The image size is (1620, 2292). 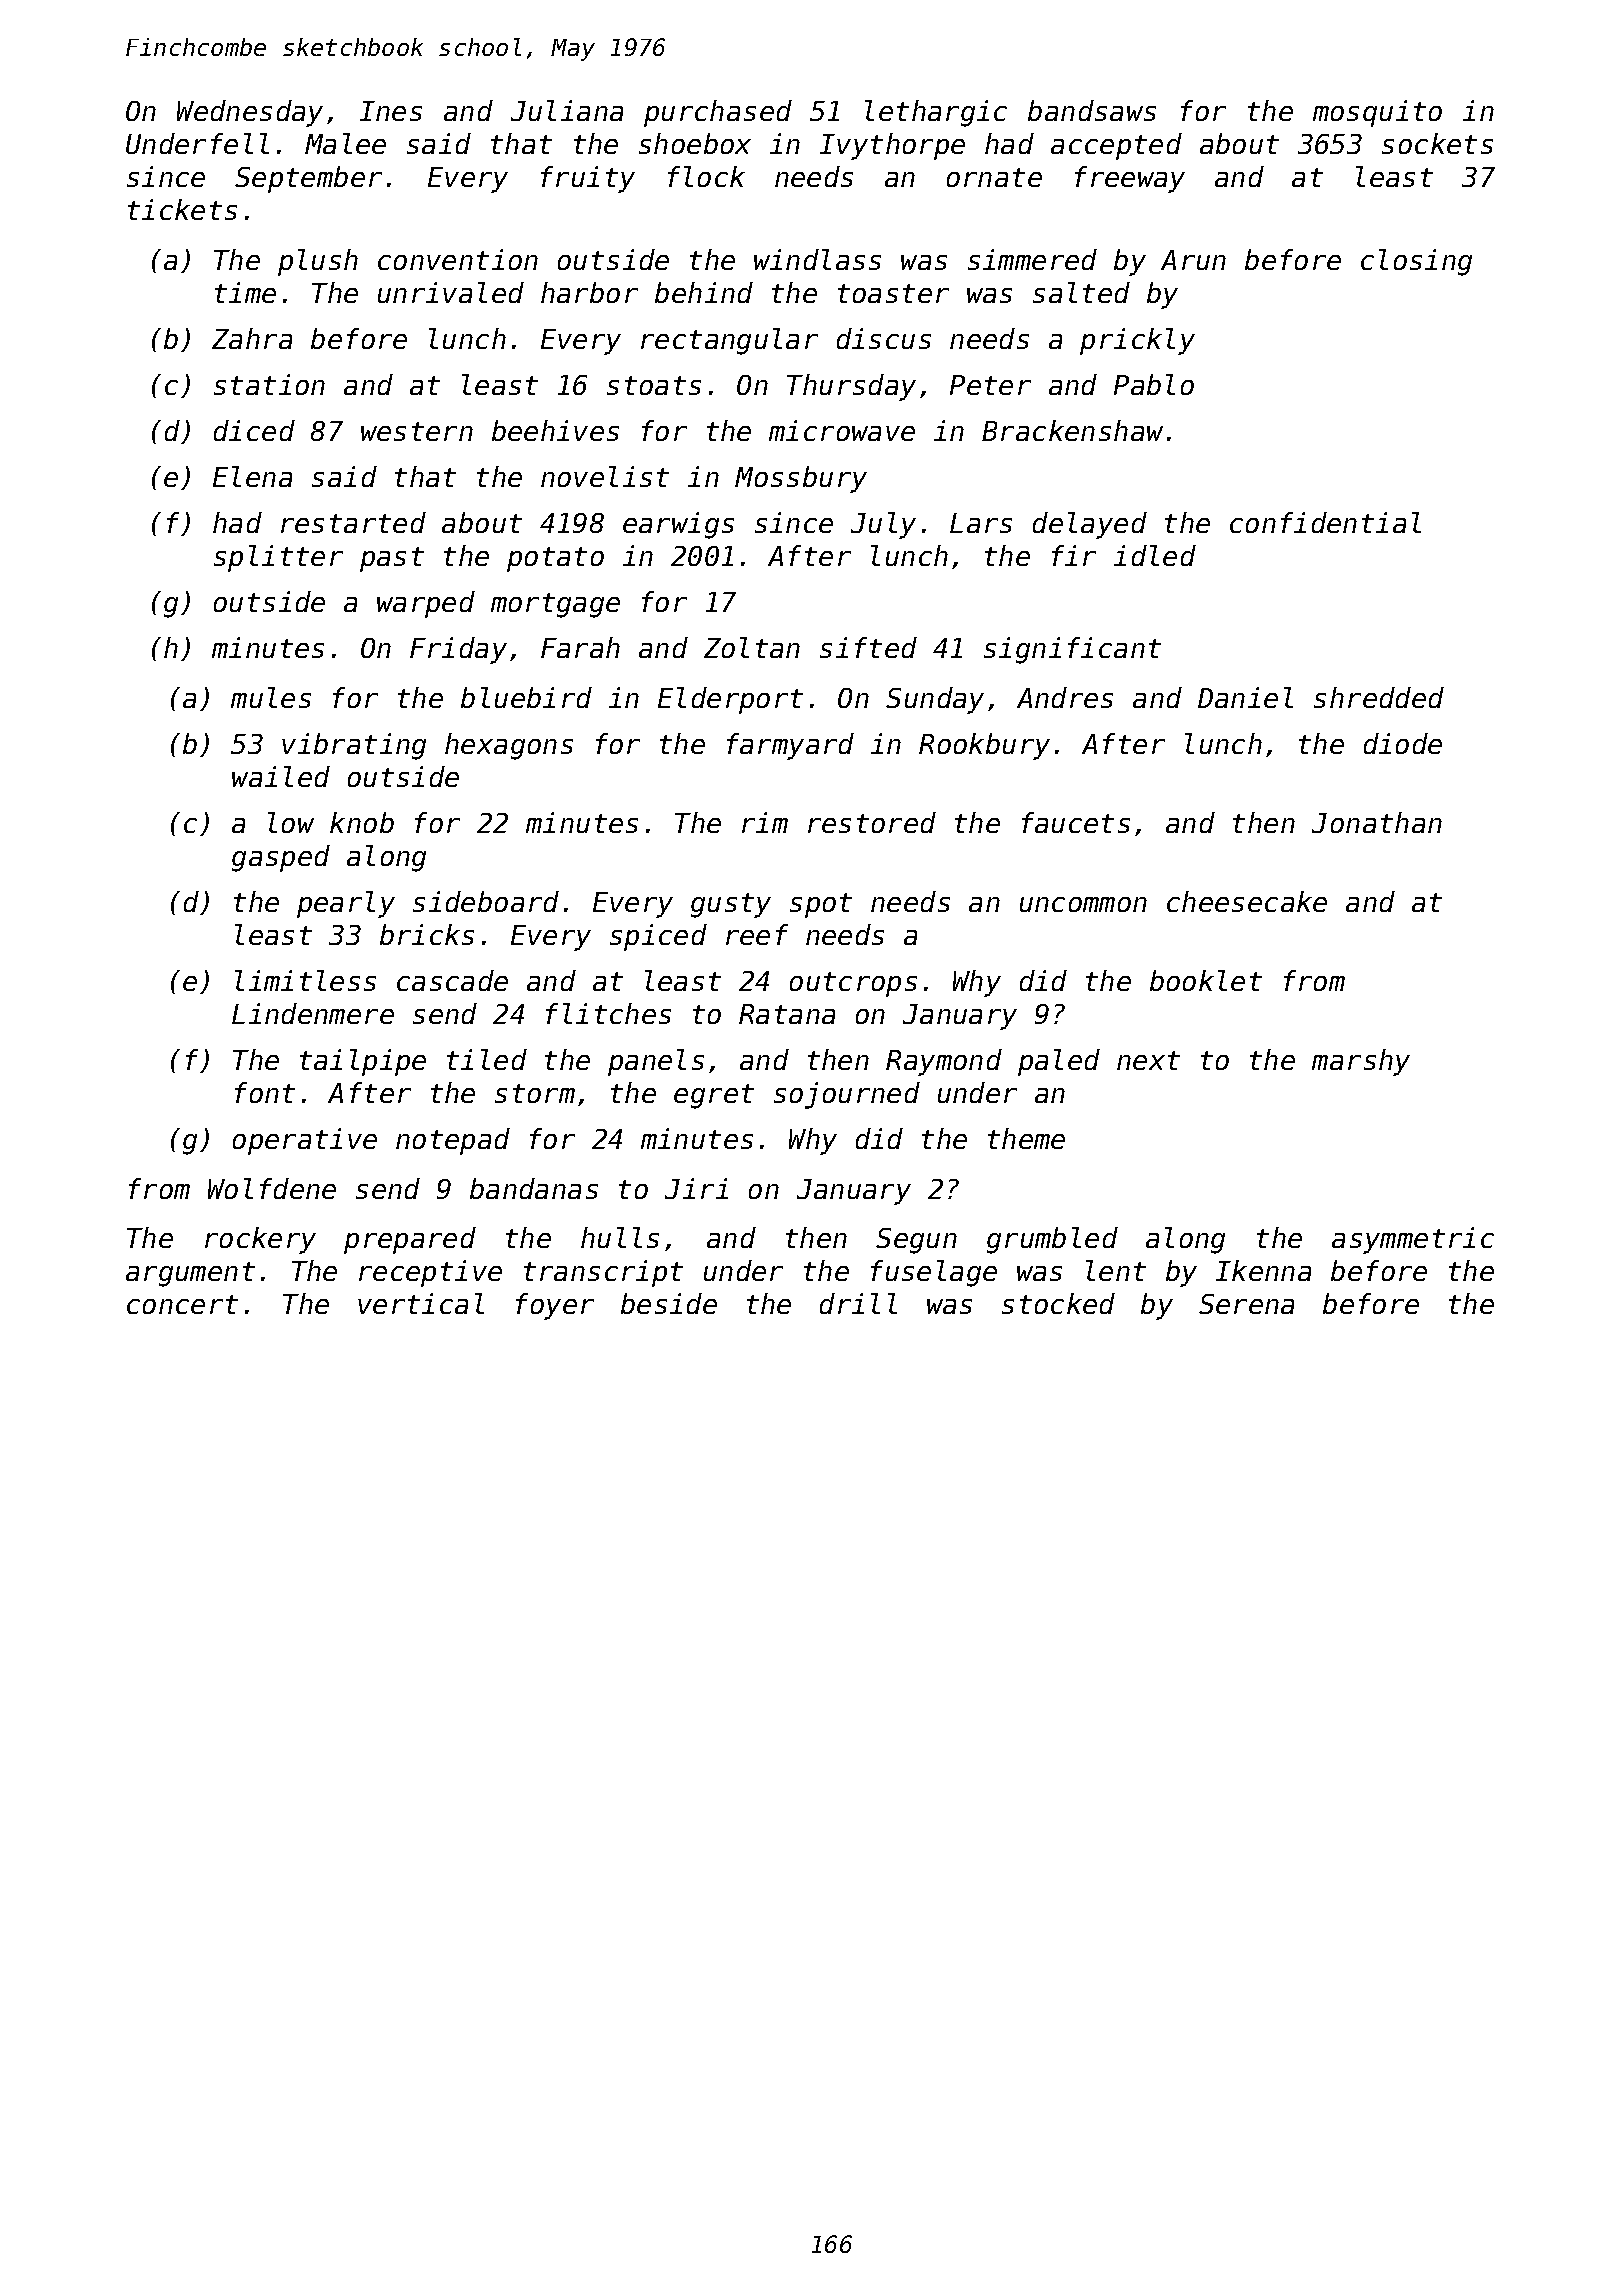 I want to click on fuselage, so click(x=934, y=1273).
